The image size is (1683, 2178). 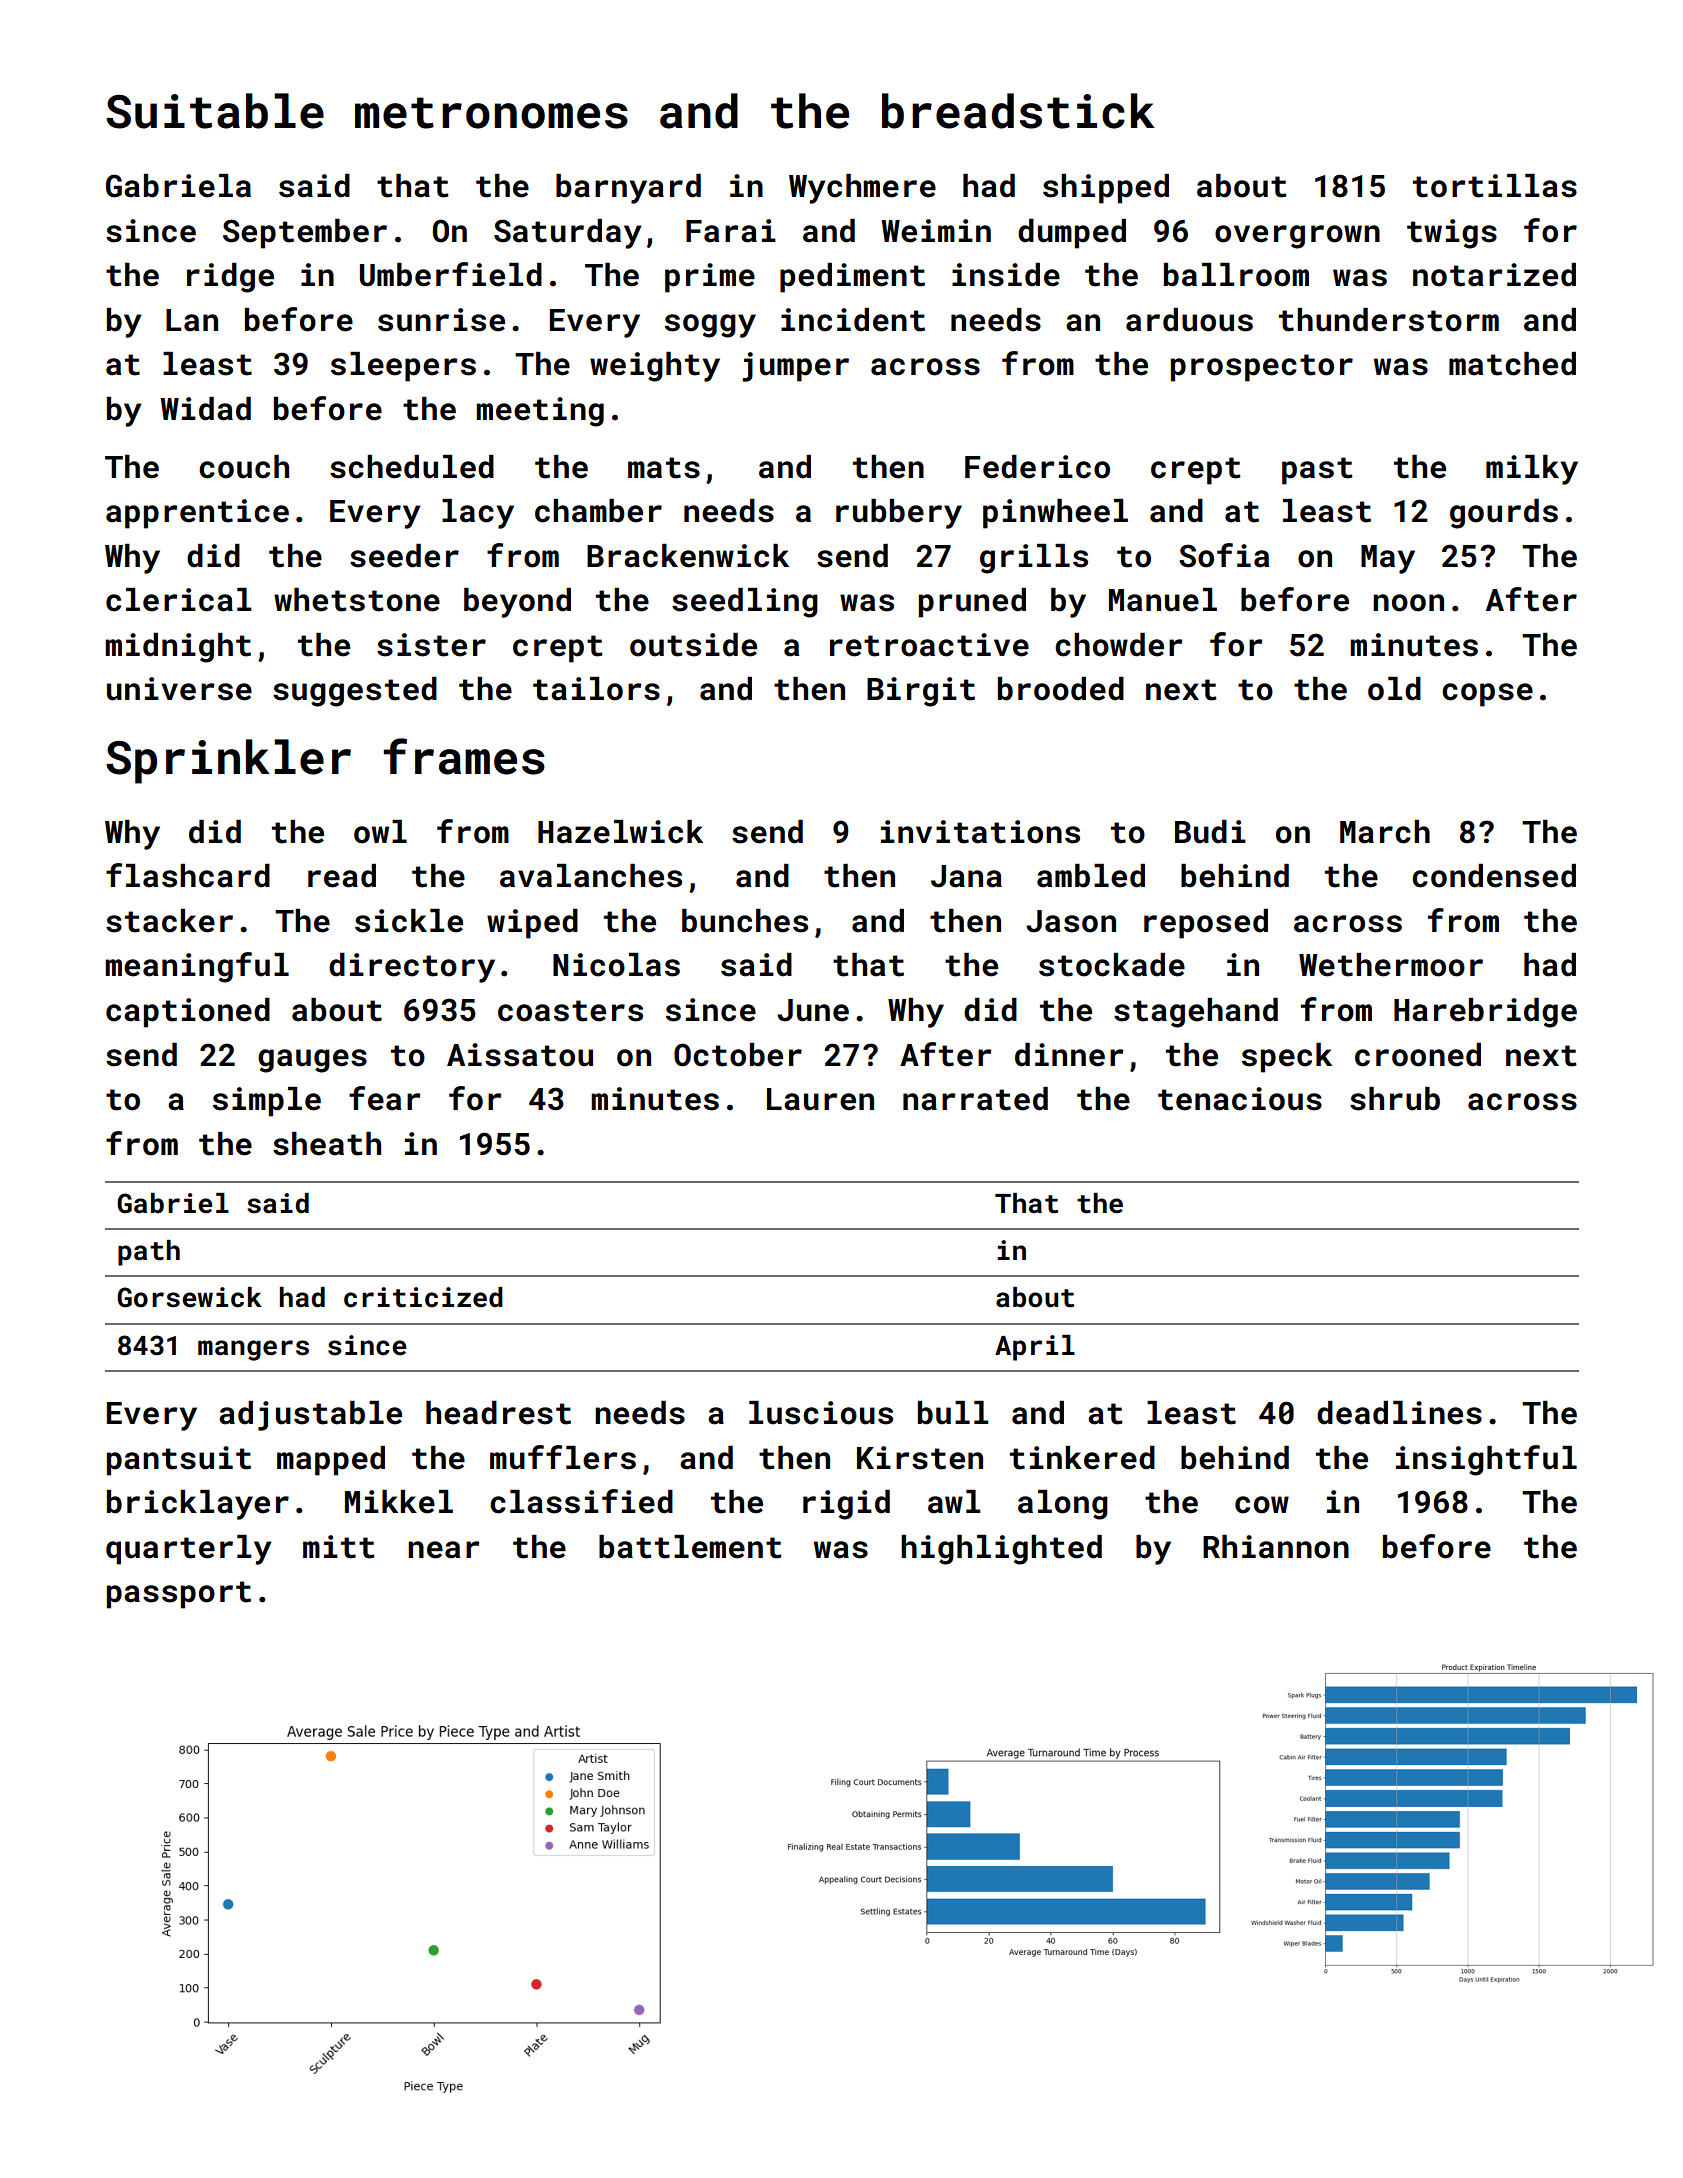 I want to click on bunches, so click(x=745, y=921).
